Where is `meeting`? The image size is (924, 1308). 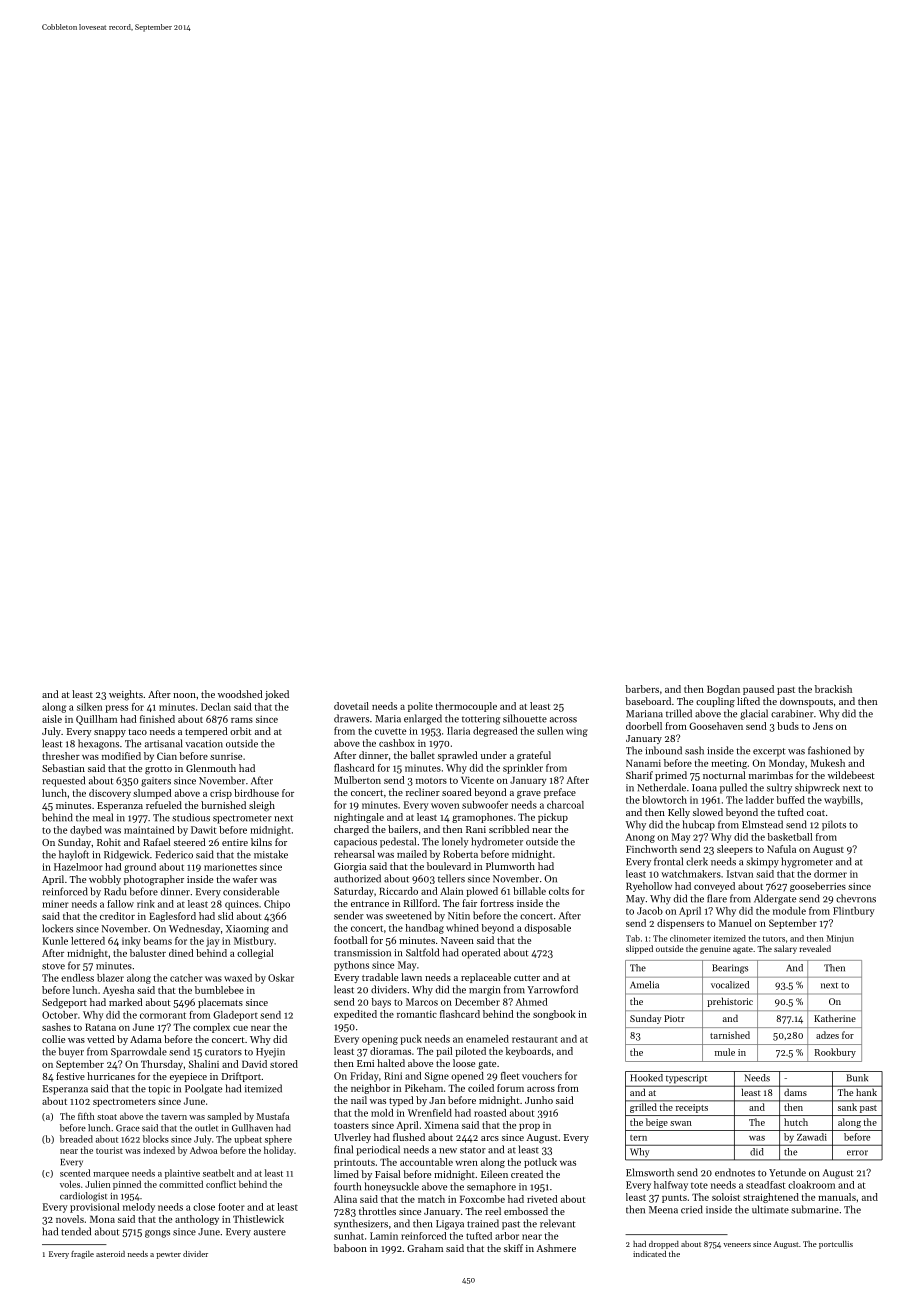
meeting is located at coordinates (729, 764).
